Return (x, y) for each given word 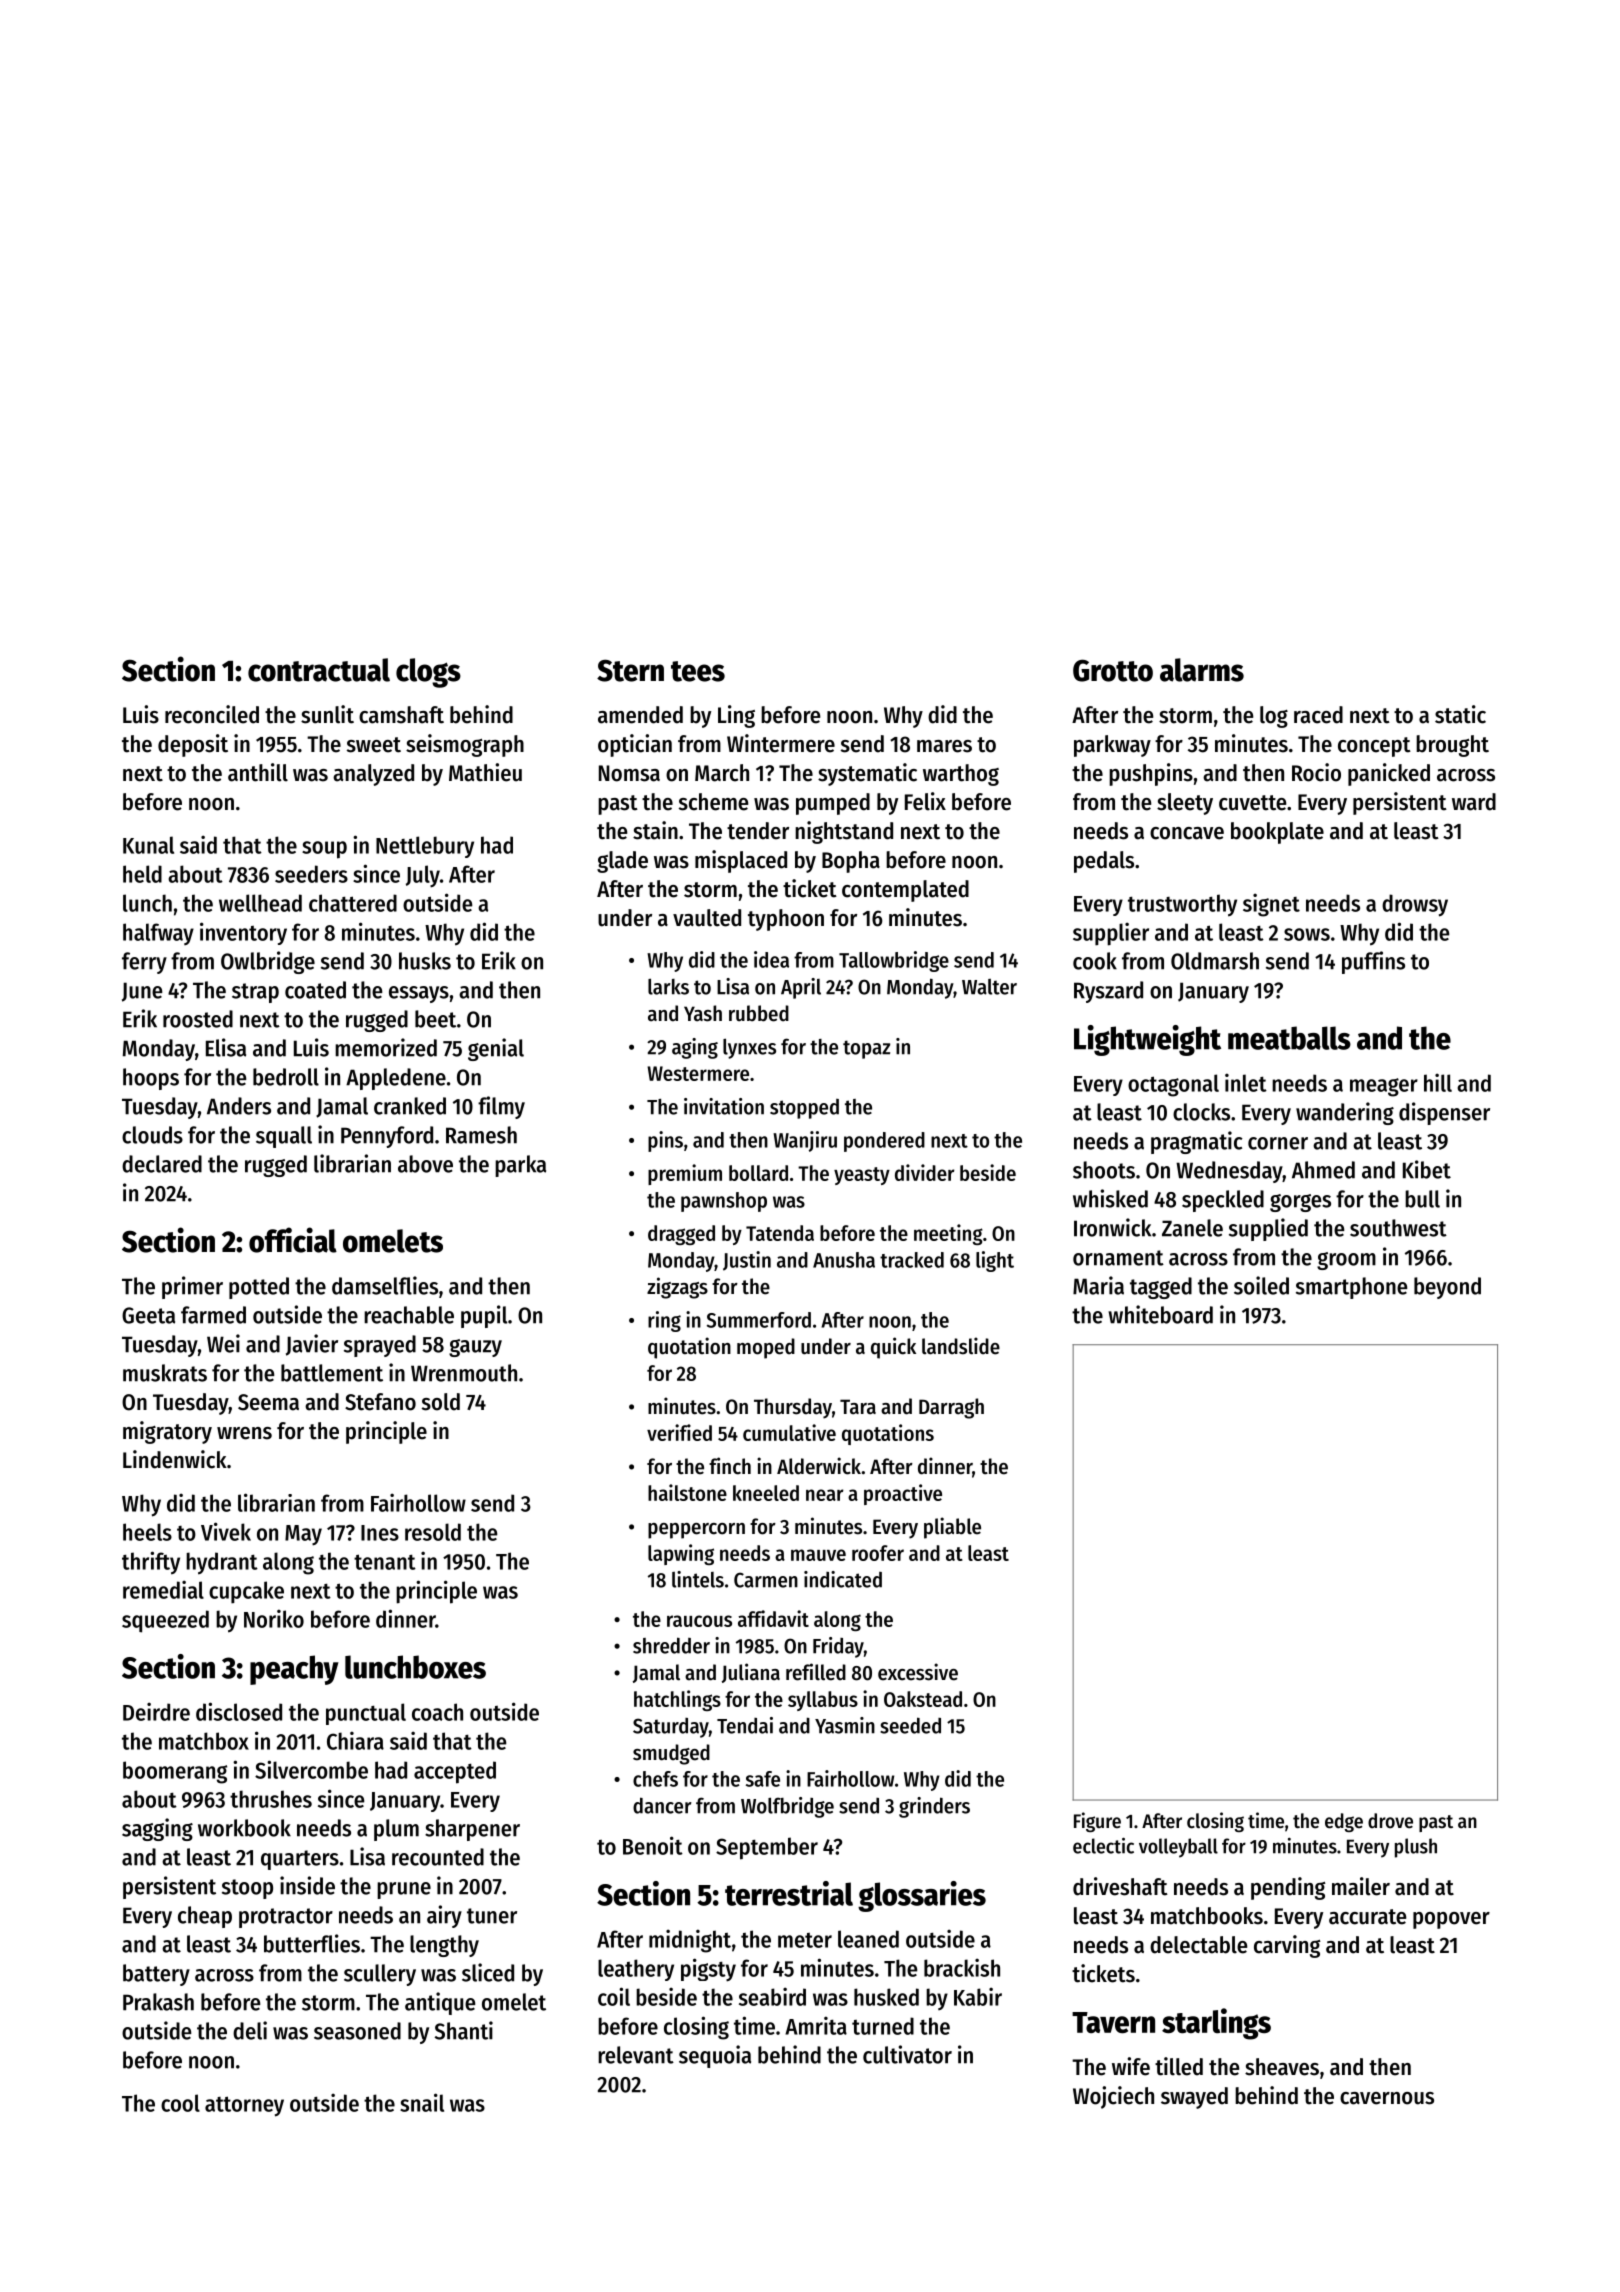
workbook (244, 1828)
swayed (1194, 2098)
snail (422, 2102)
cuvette (1252, 803)
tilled (1179, 2066)
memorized (386, 1047)
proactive (903, 1494)
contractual (319, 670)
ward (1474, 802)
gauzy (475, 1348)
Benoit (653, 1845)
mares (944, 746)
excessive (918, 1672)
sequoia (715, 2056)
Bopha (851, 862)
